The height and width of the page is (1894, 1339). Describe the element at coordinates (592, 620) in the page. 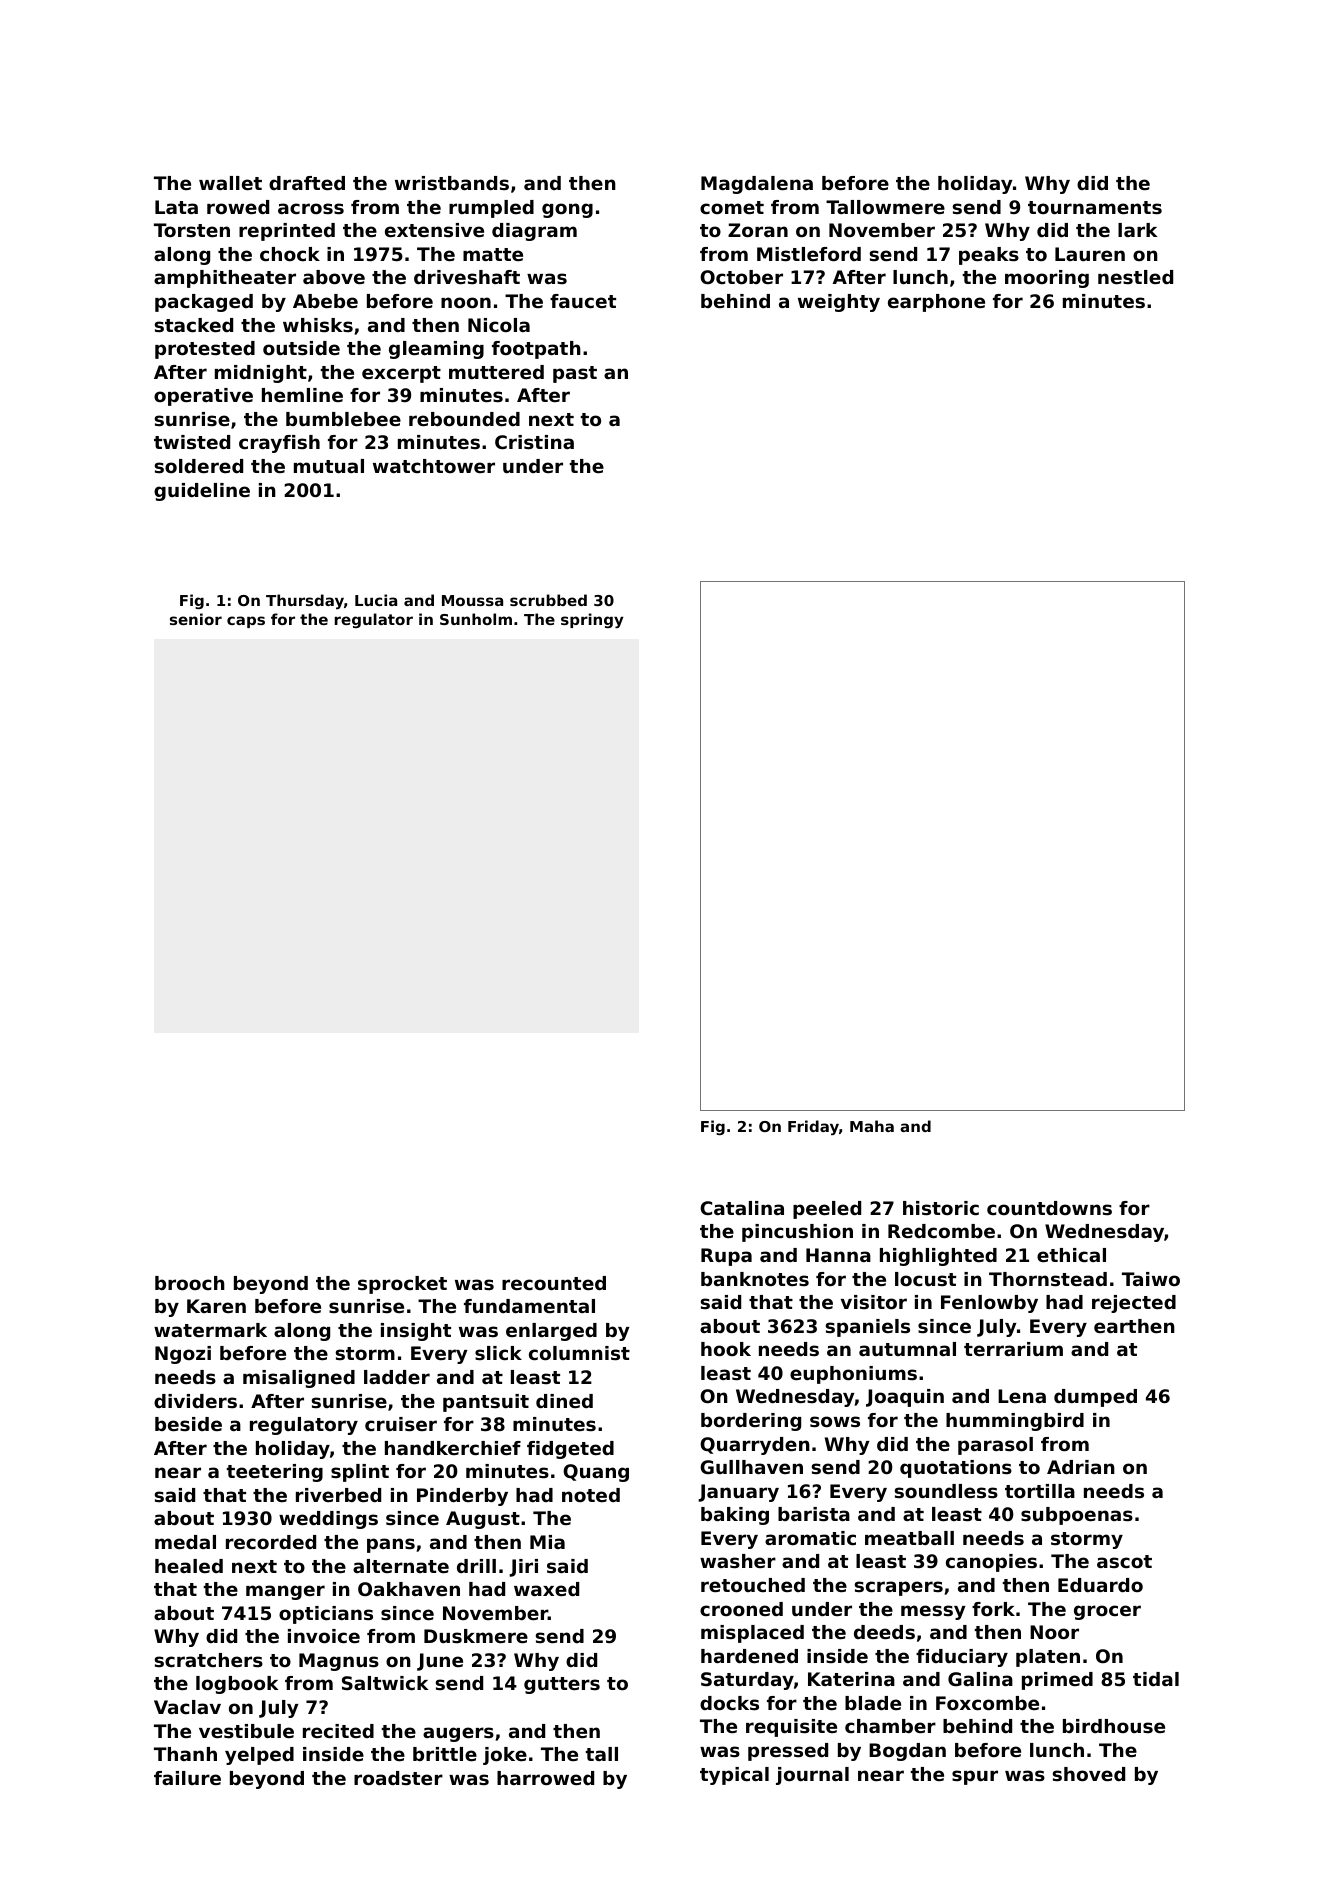

I see `springy` at that location.
